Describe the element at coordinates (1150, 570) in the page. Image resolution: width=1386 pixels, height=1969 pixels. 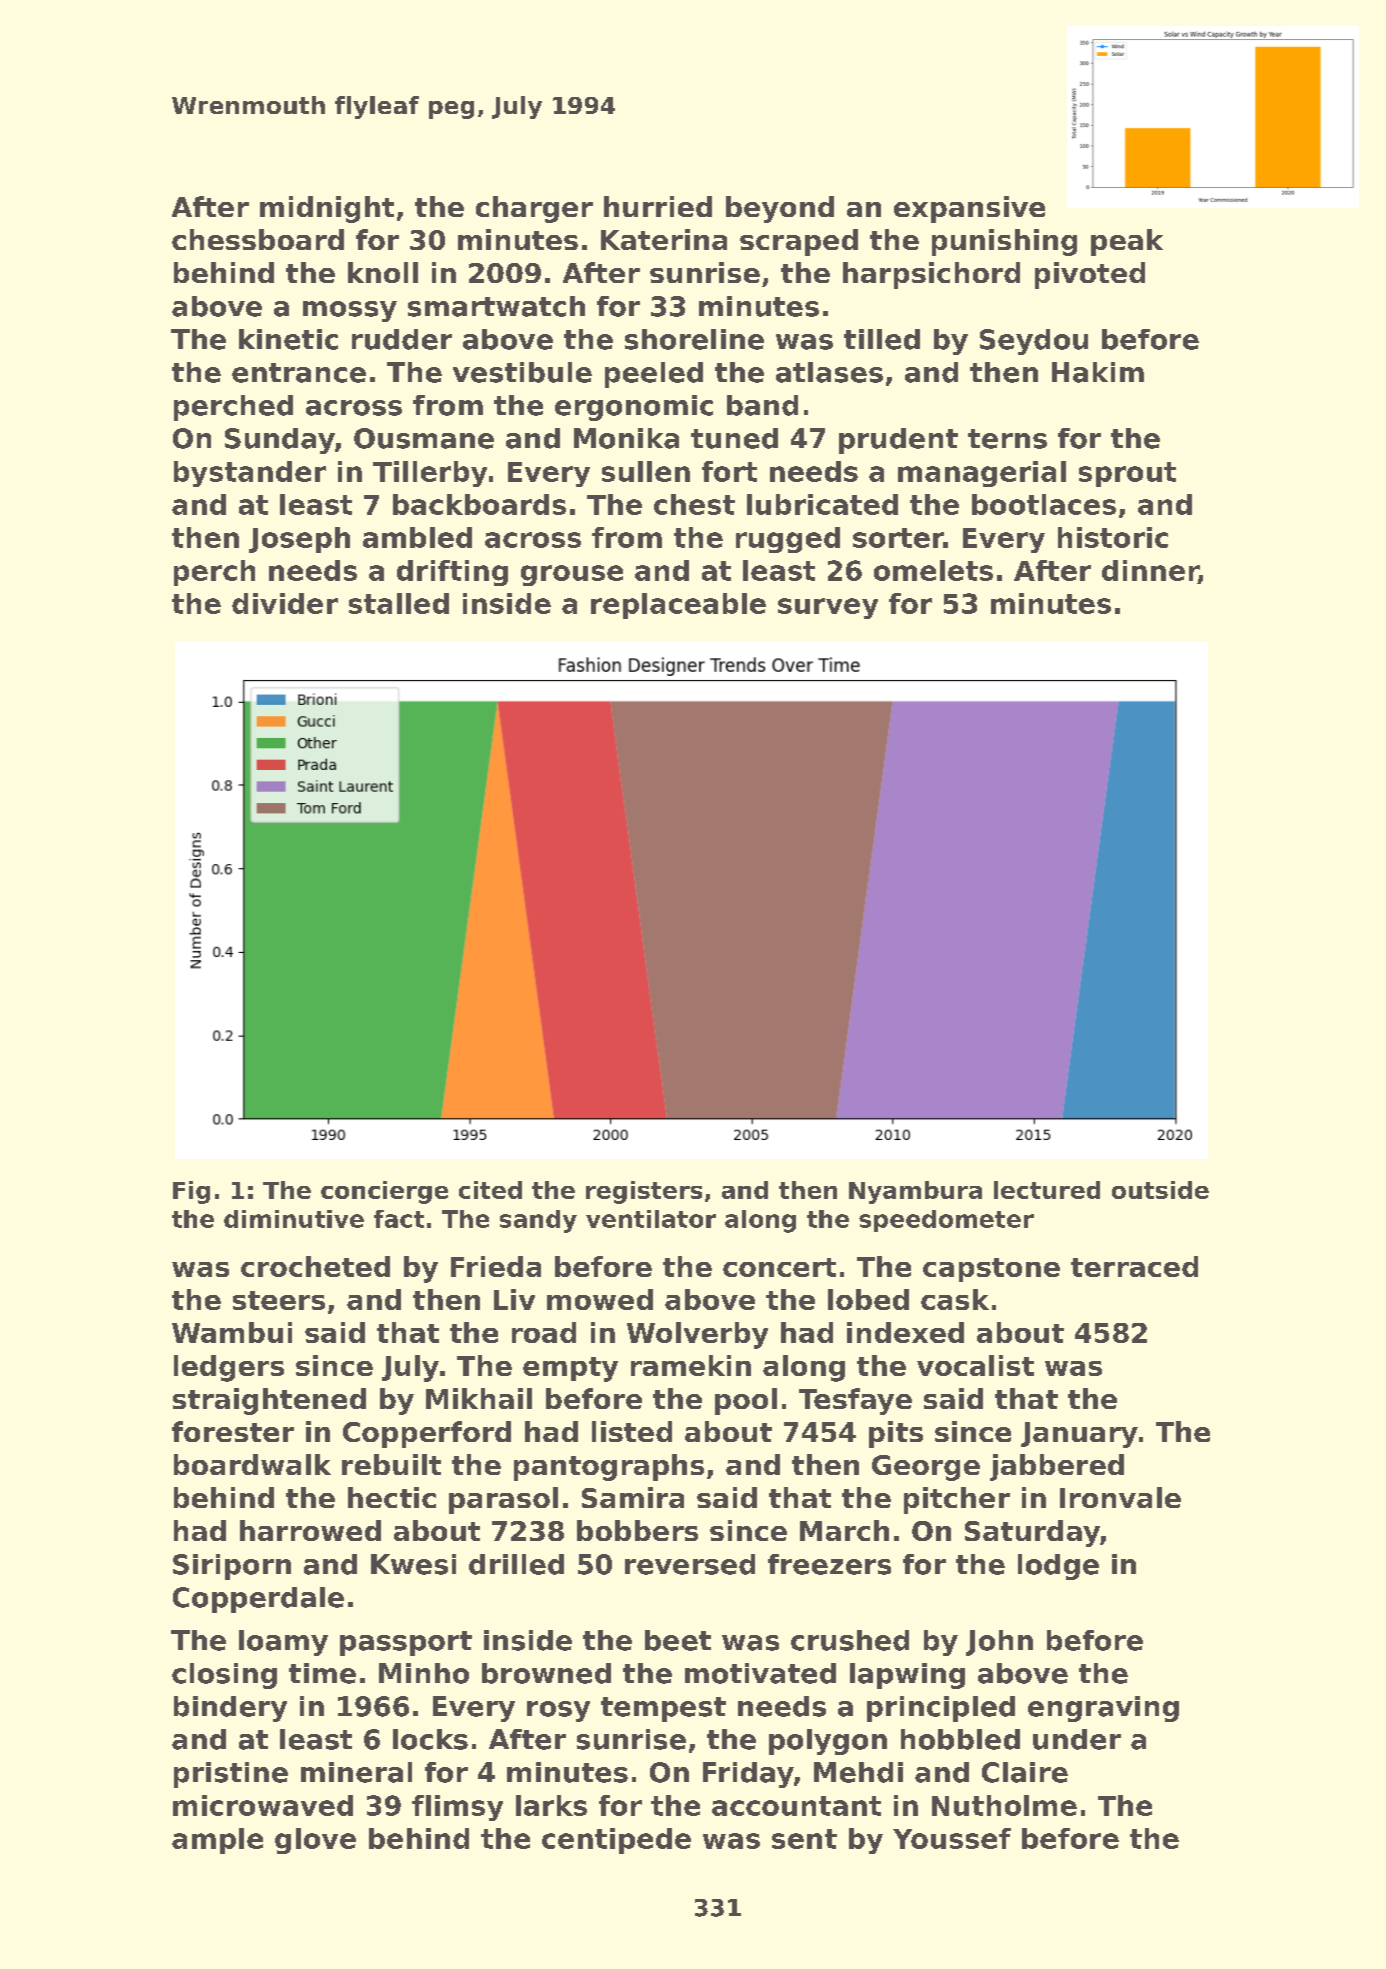
I see `dinner` at that location.
